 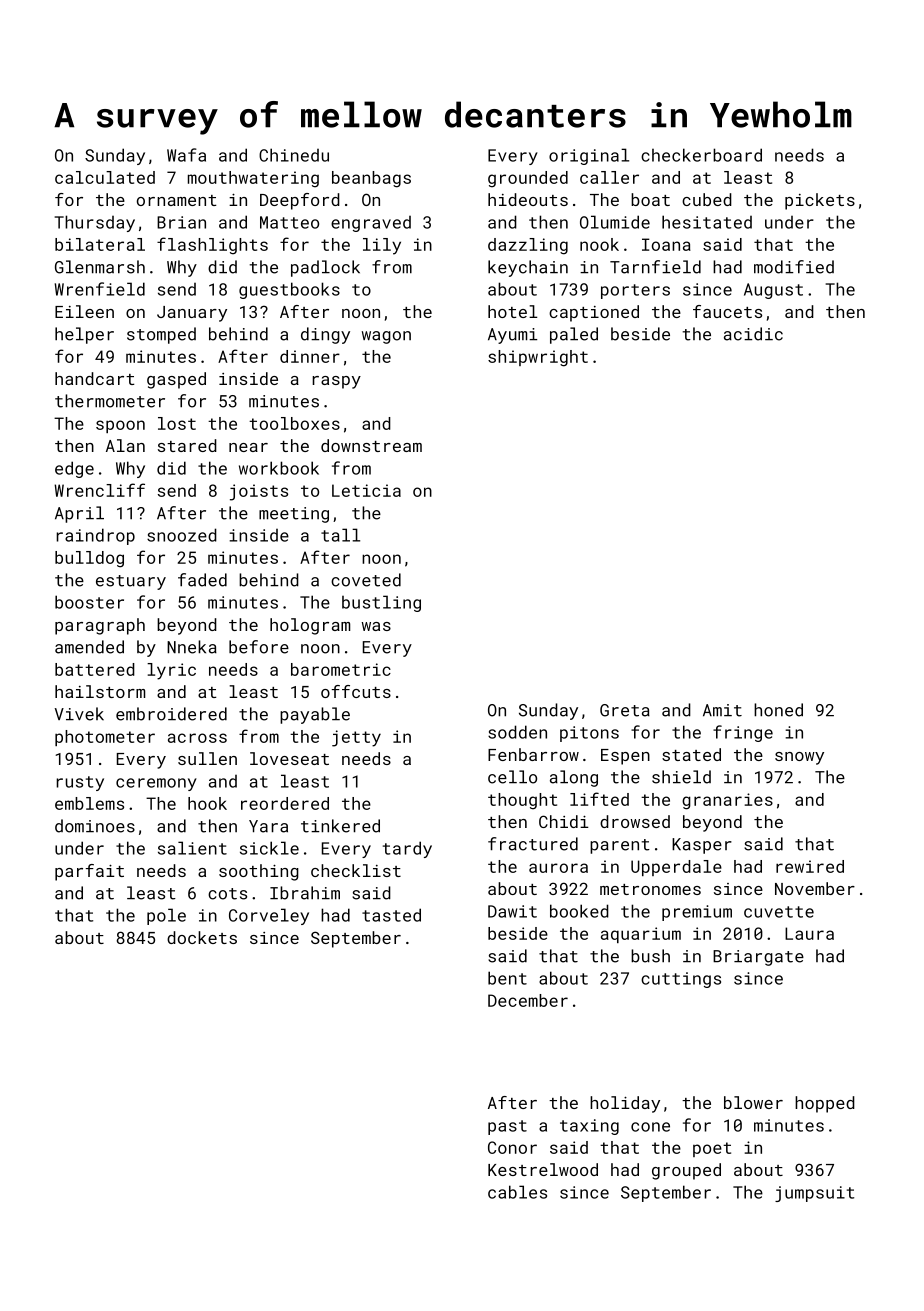 I want to click on calculated, so click(x=105, y=177).
